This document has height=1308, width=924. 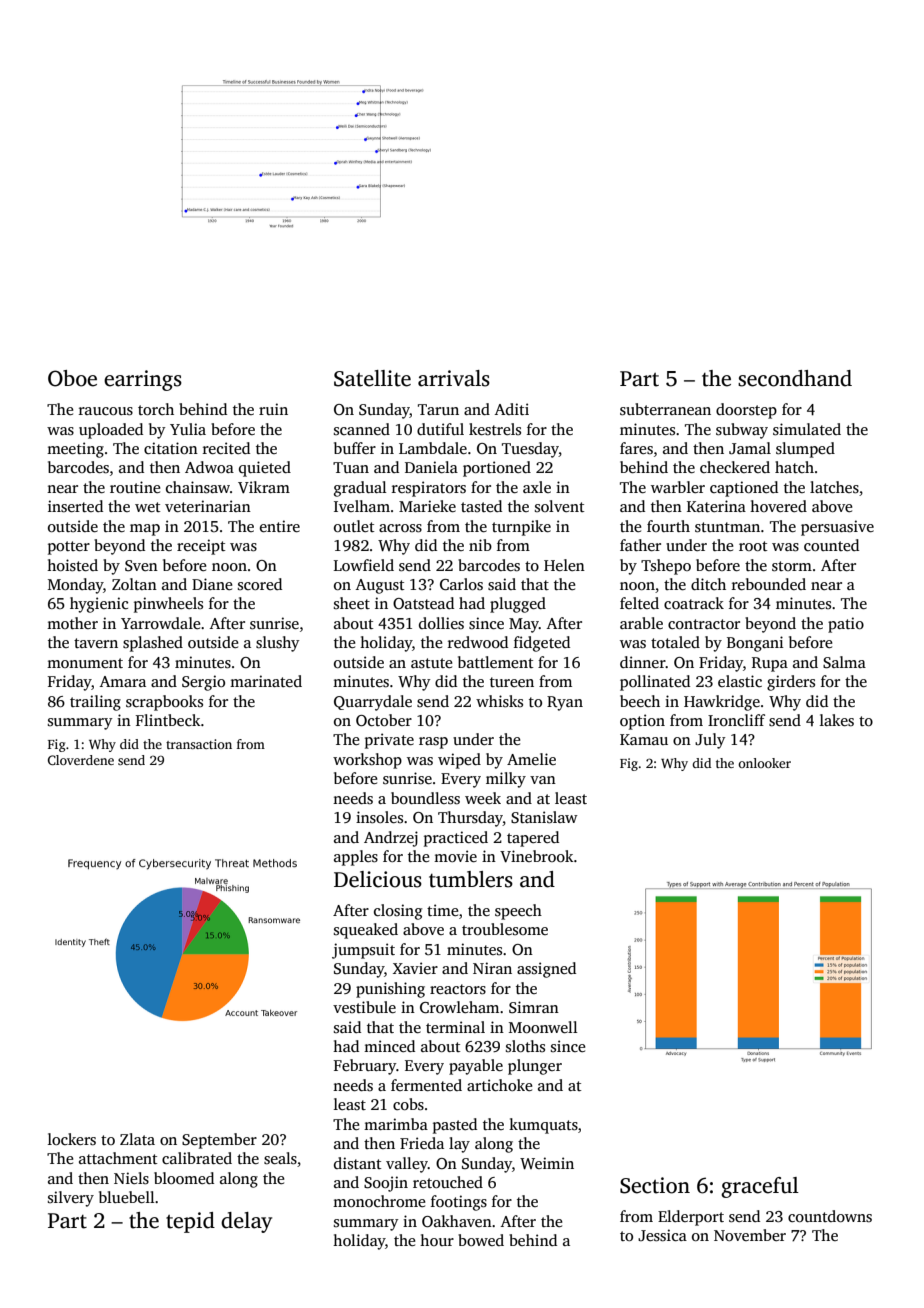 What do you see at coordinates (265, 469) in the document?
I see `quieted` at bounding box center [265, 469].
